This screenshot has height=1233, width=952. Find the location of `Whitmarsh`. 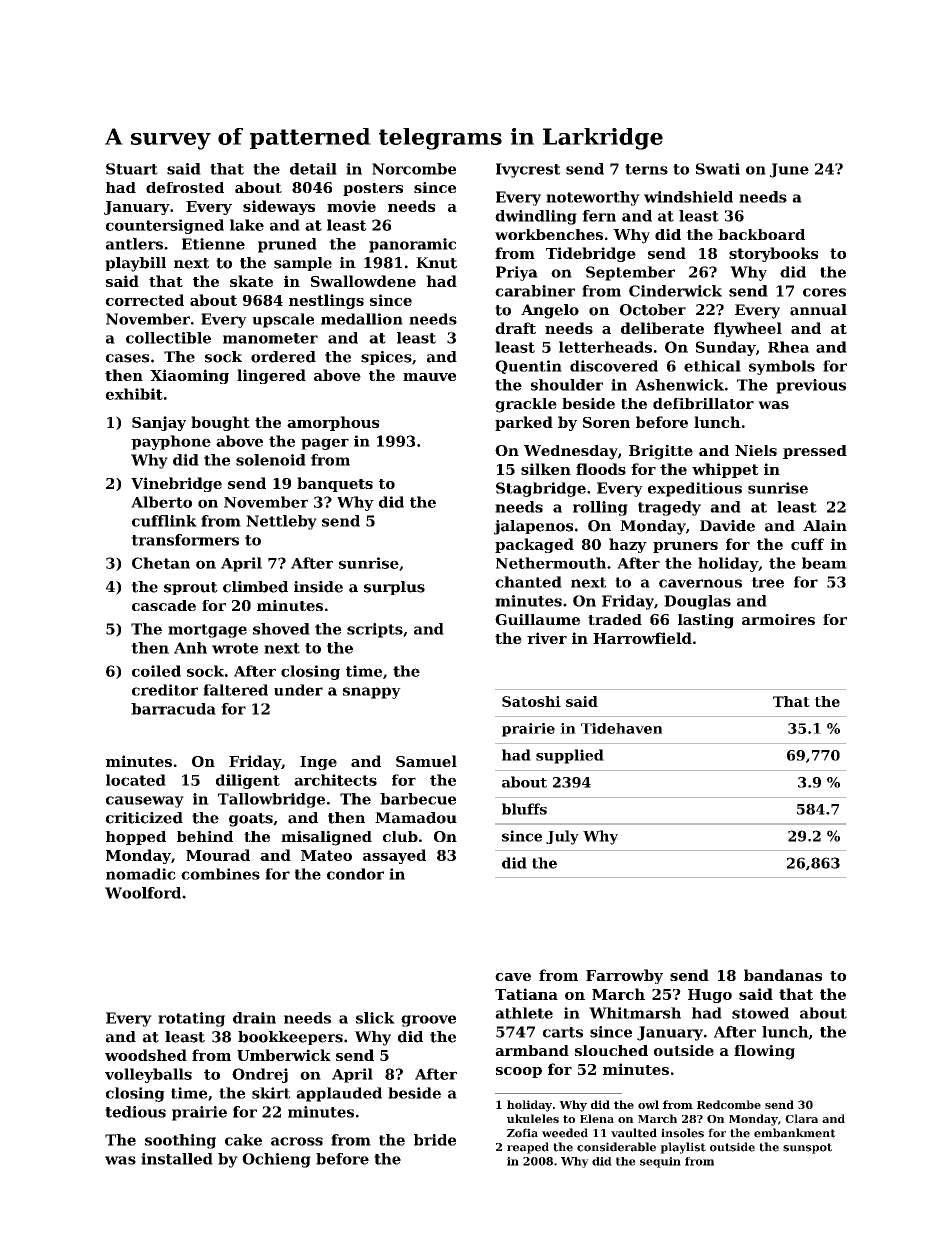

Whitmarsh is located at coordinates (635, 1013).
